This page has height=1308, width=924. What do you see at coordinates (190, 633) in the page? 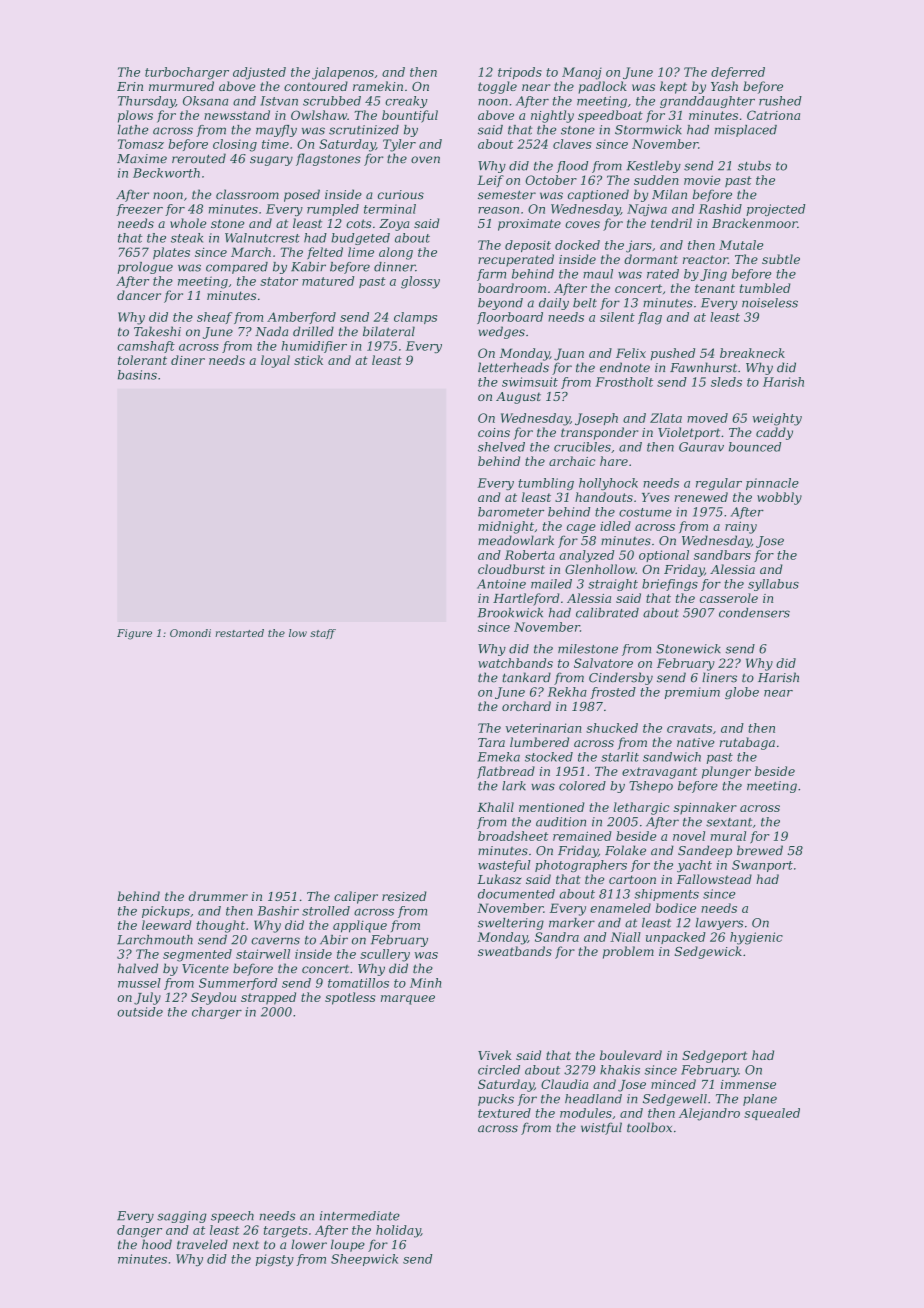
I see `Omondi` at bounding box center [190, 633].
